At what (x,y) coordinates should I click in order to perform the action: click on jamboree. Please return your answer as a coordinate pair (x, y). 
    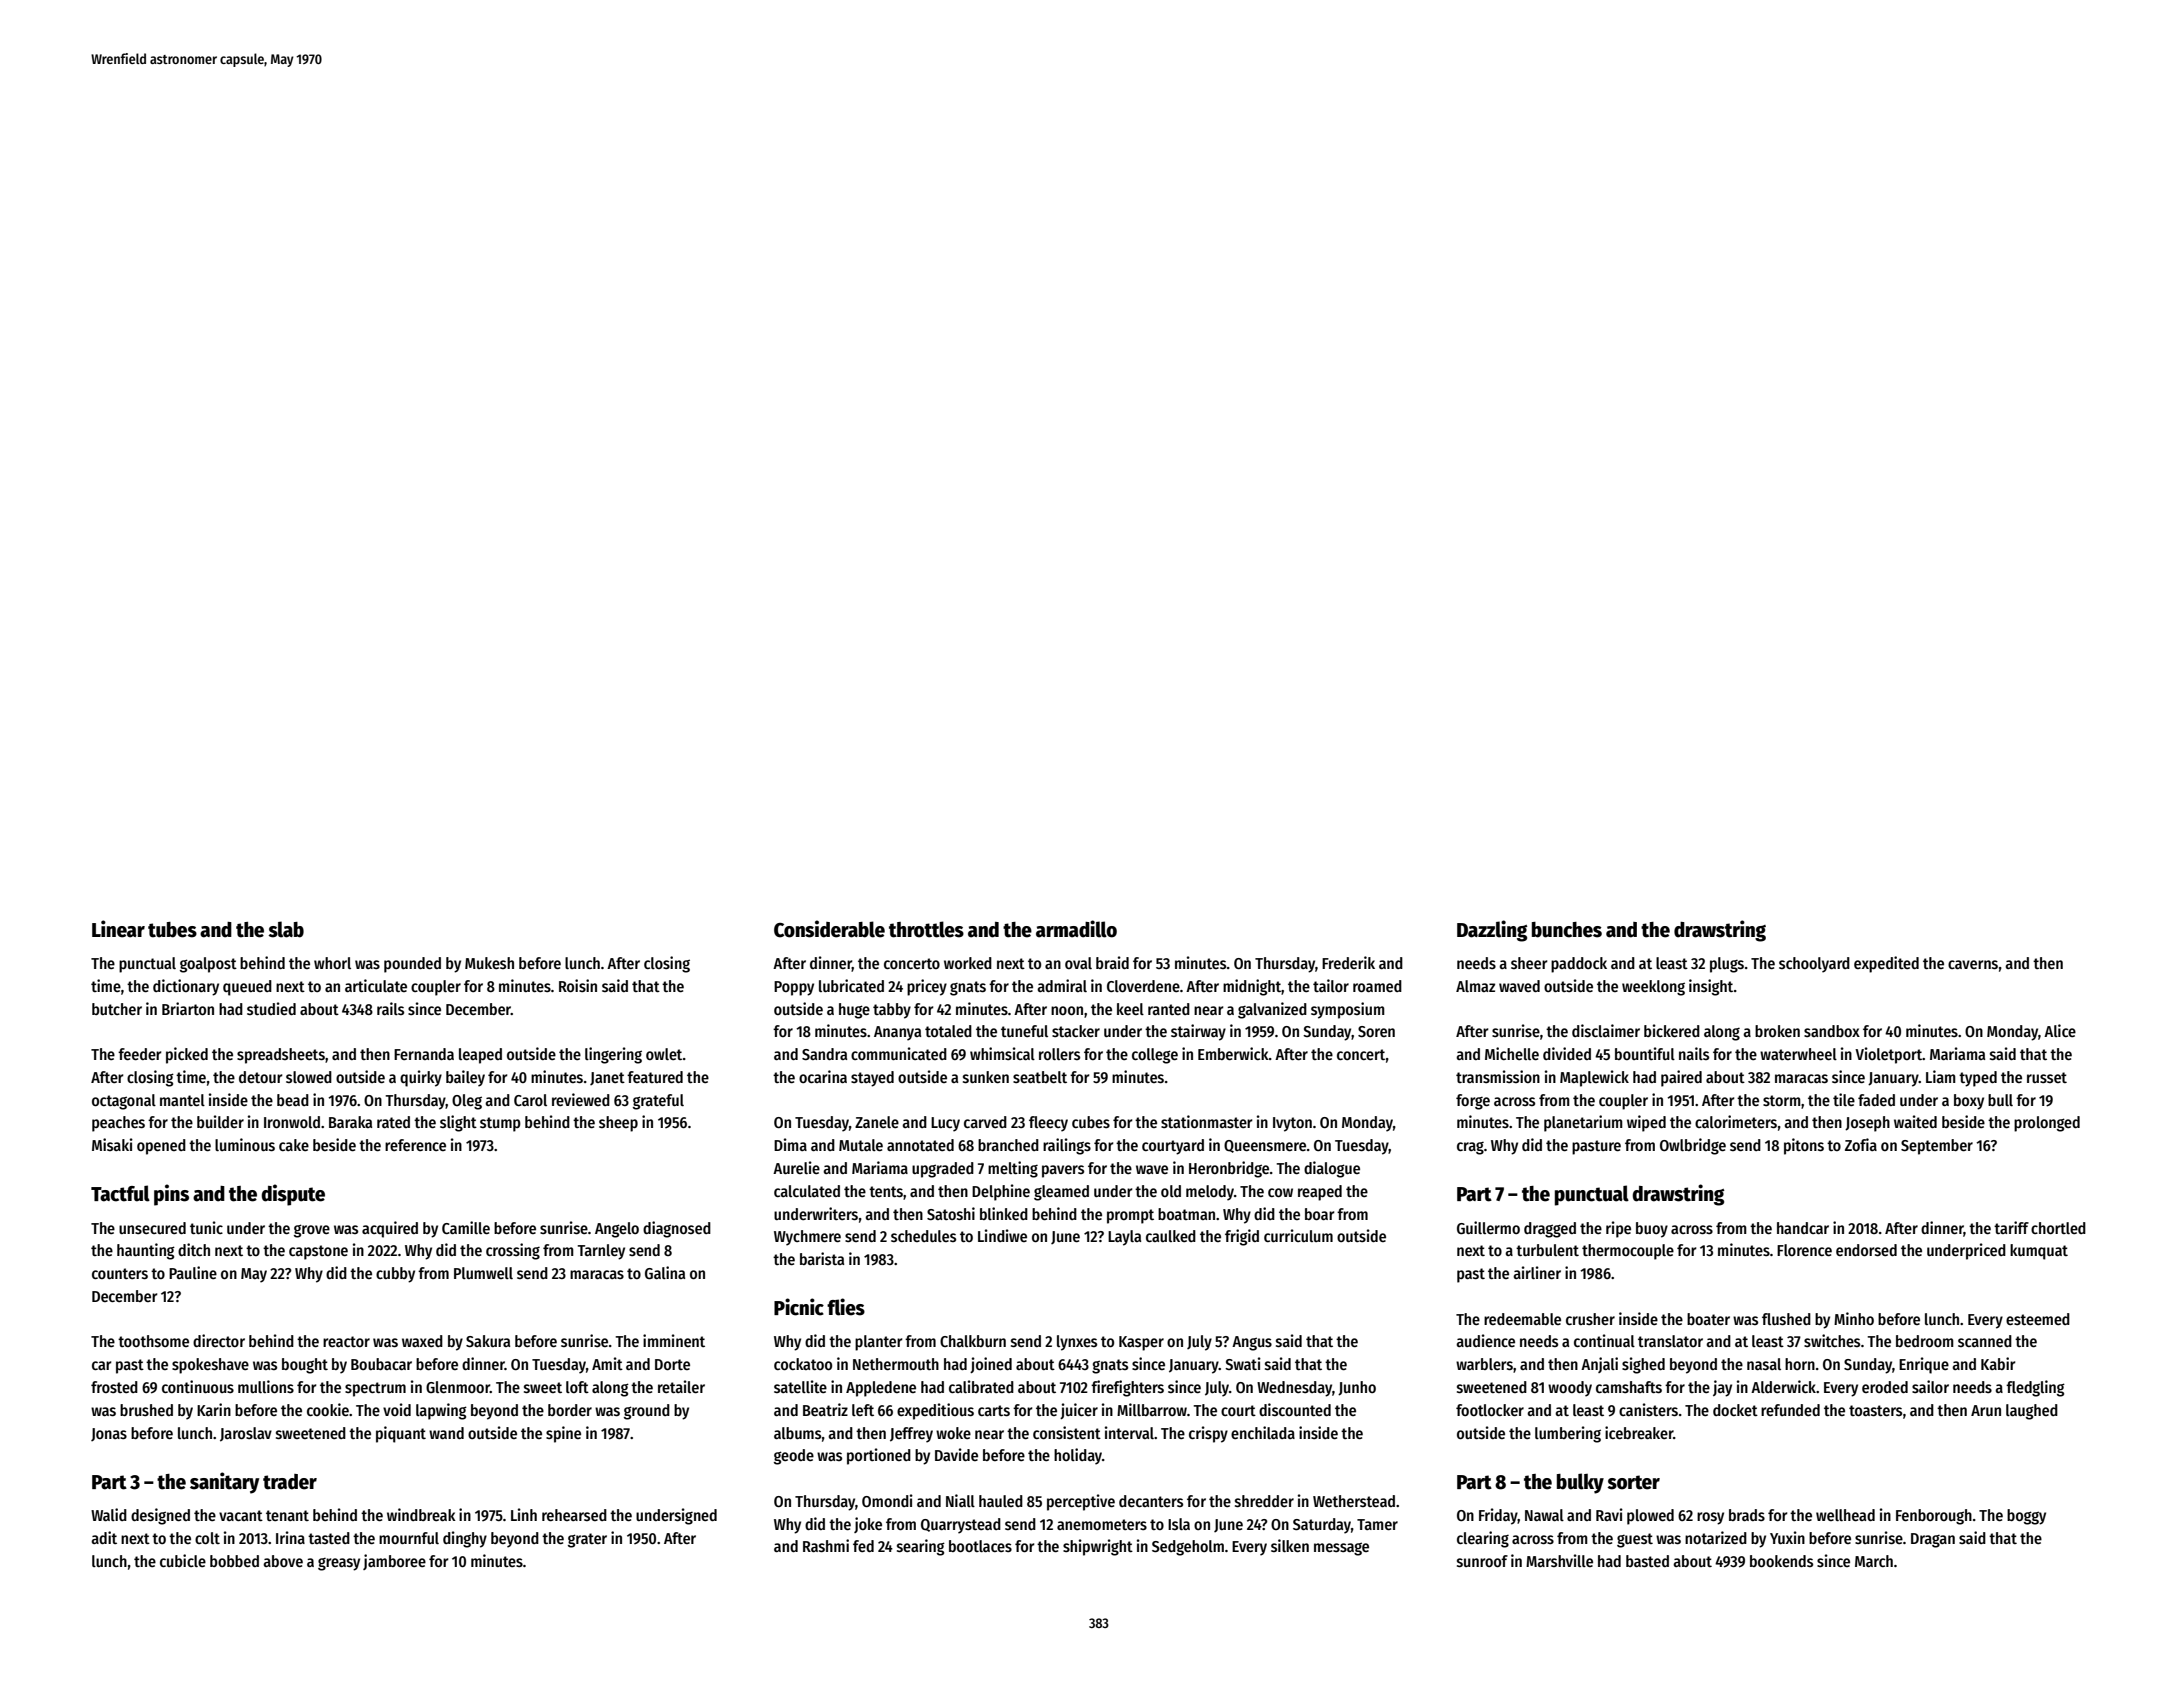
    Looking at the image, I should click on (394, 1562).
